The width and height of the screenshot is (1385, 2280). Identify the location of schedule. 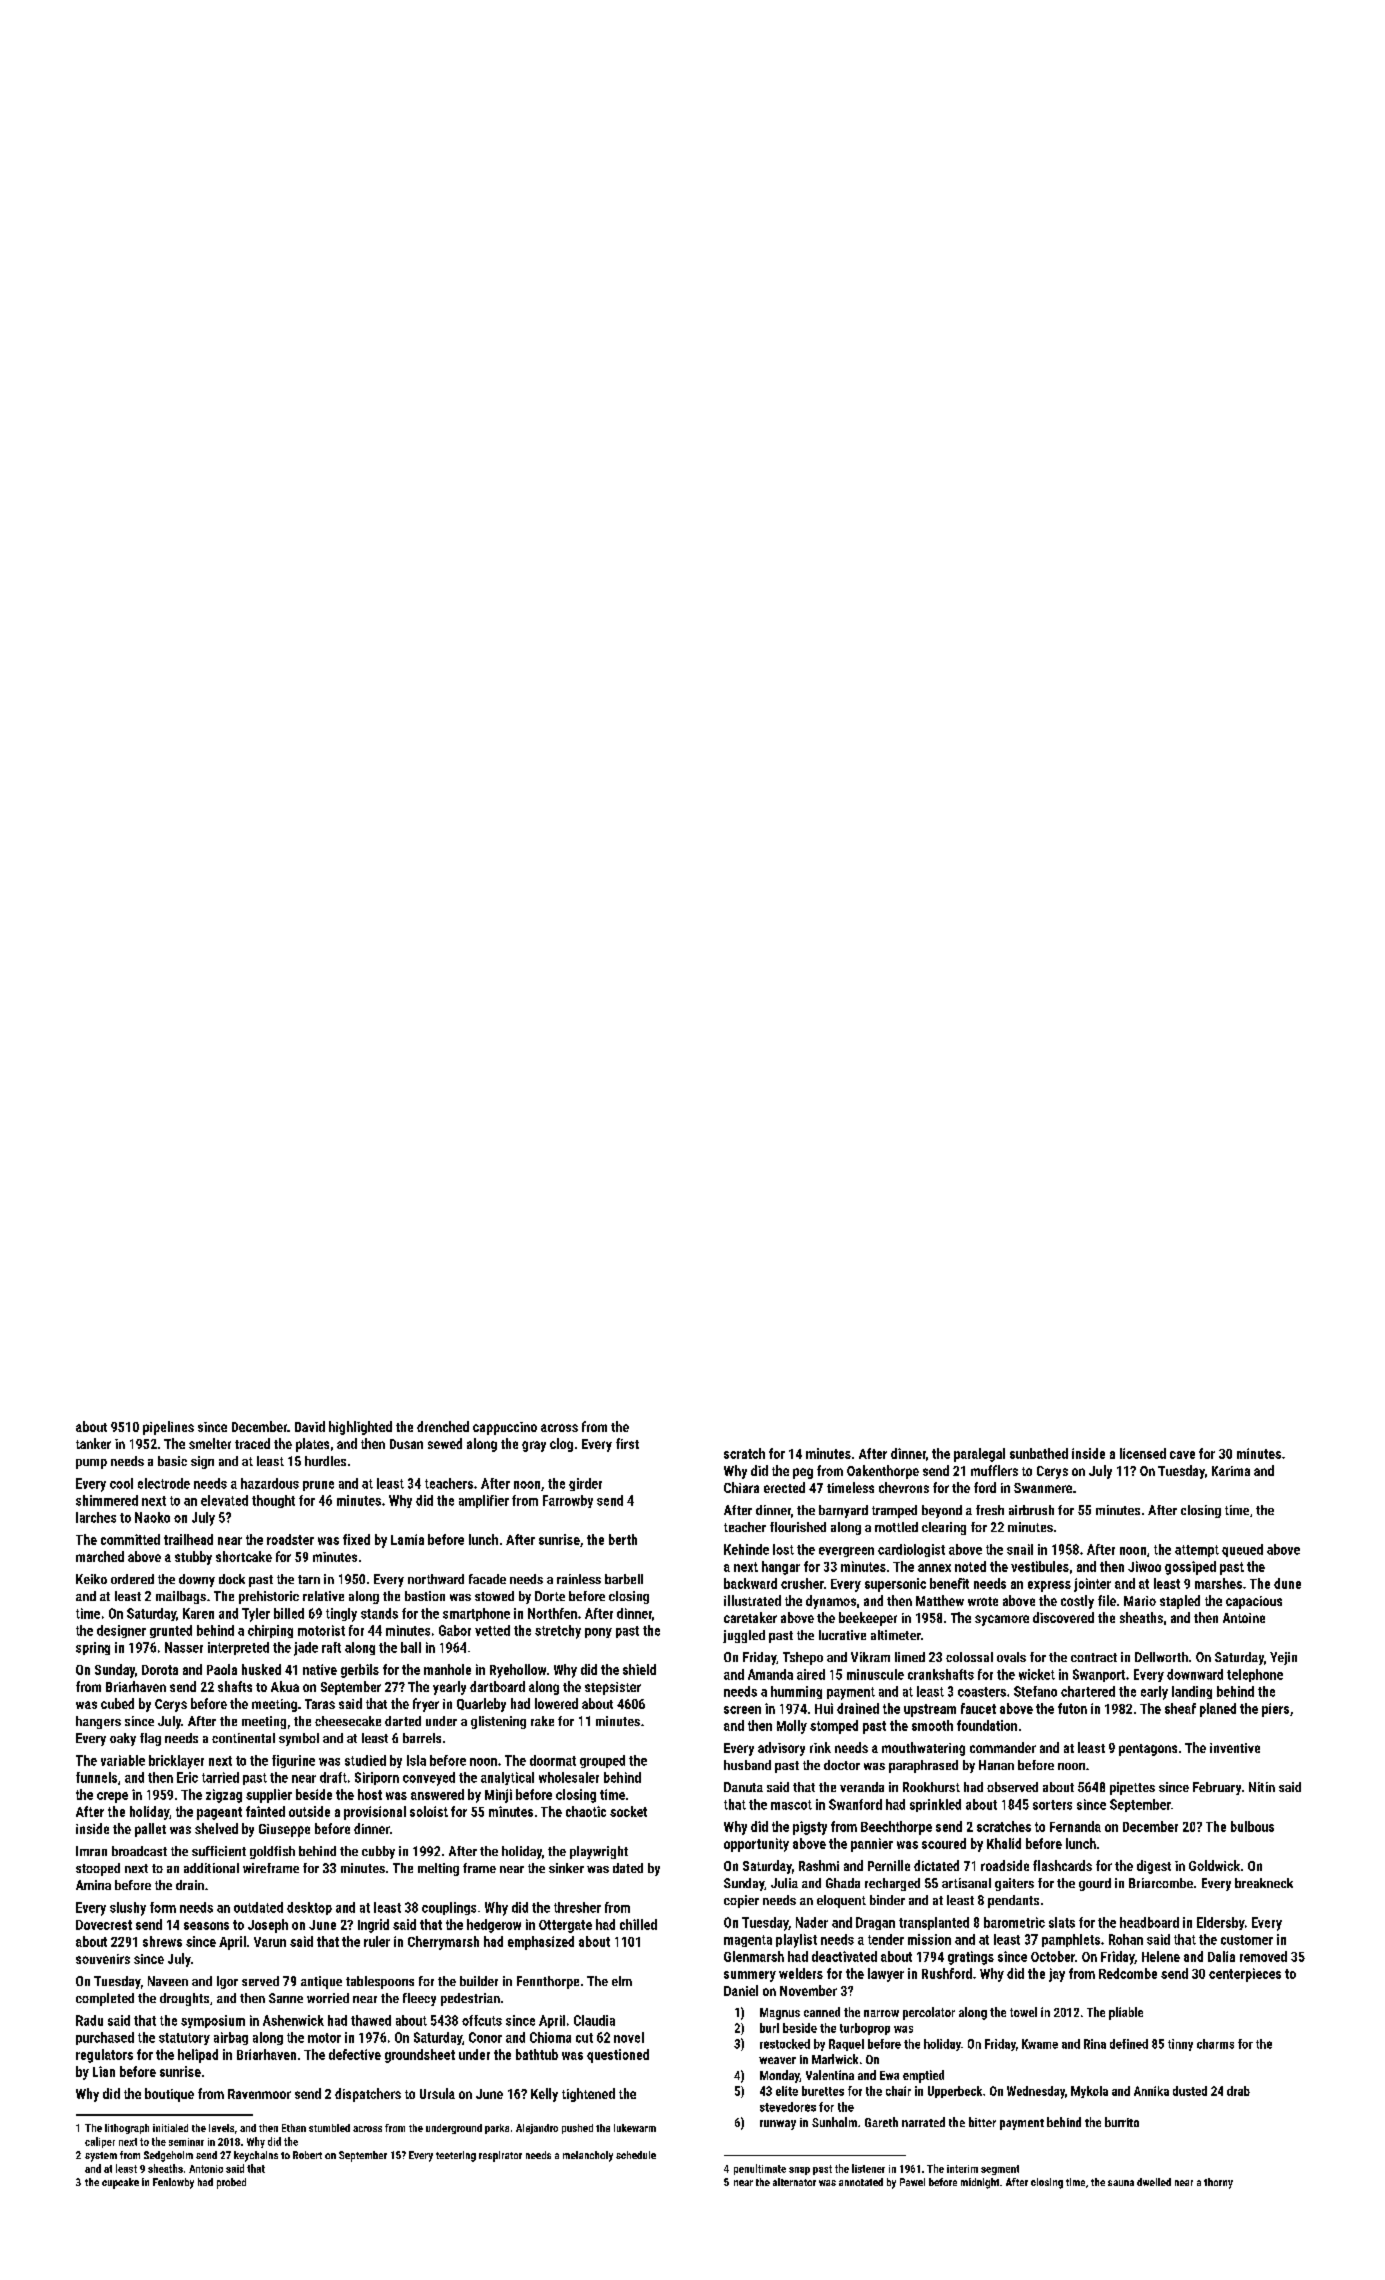
(636, 2155).
